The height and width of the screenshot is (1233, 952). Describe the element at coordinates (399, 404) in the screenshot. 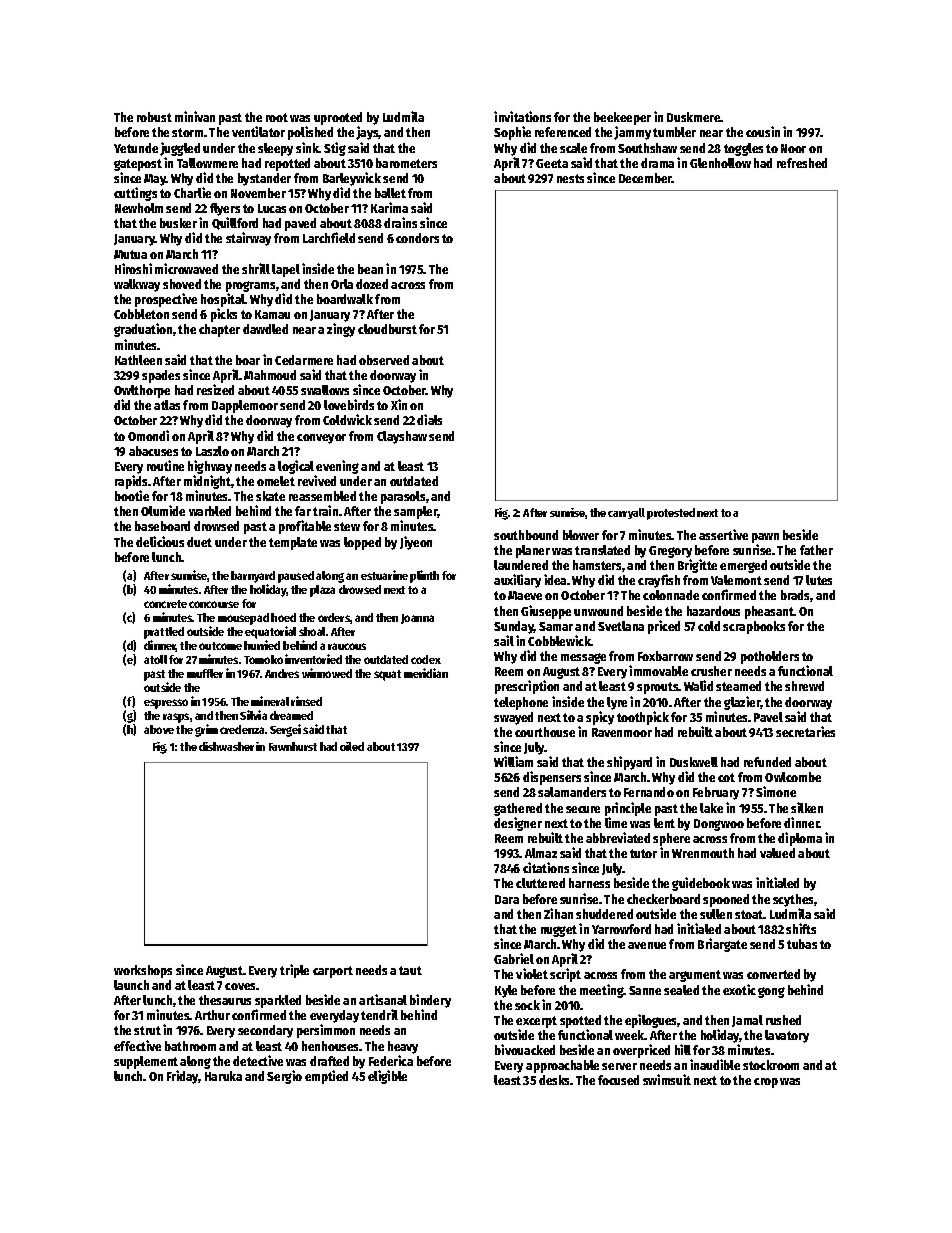

I see `Xin` at that location.
